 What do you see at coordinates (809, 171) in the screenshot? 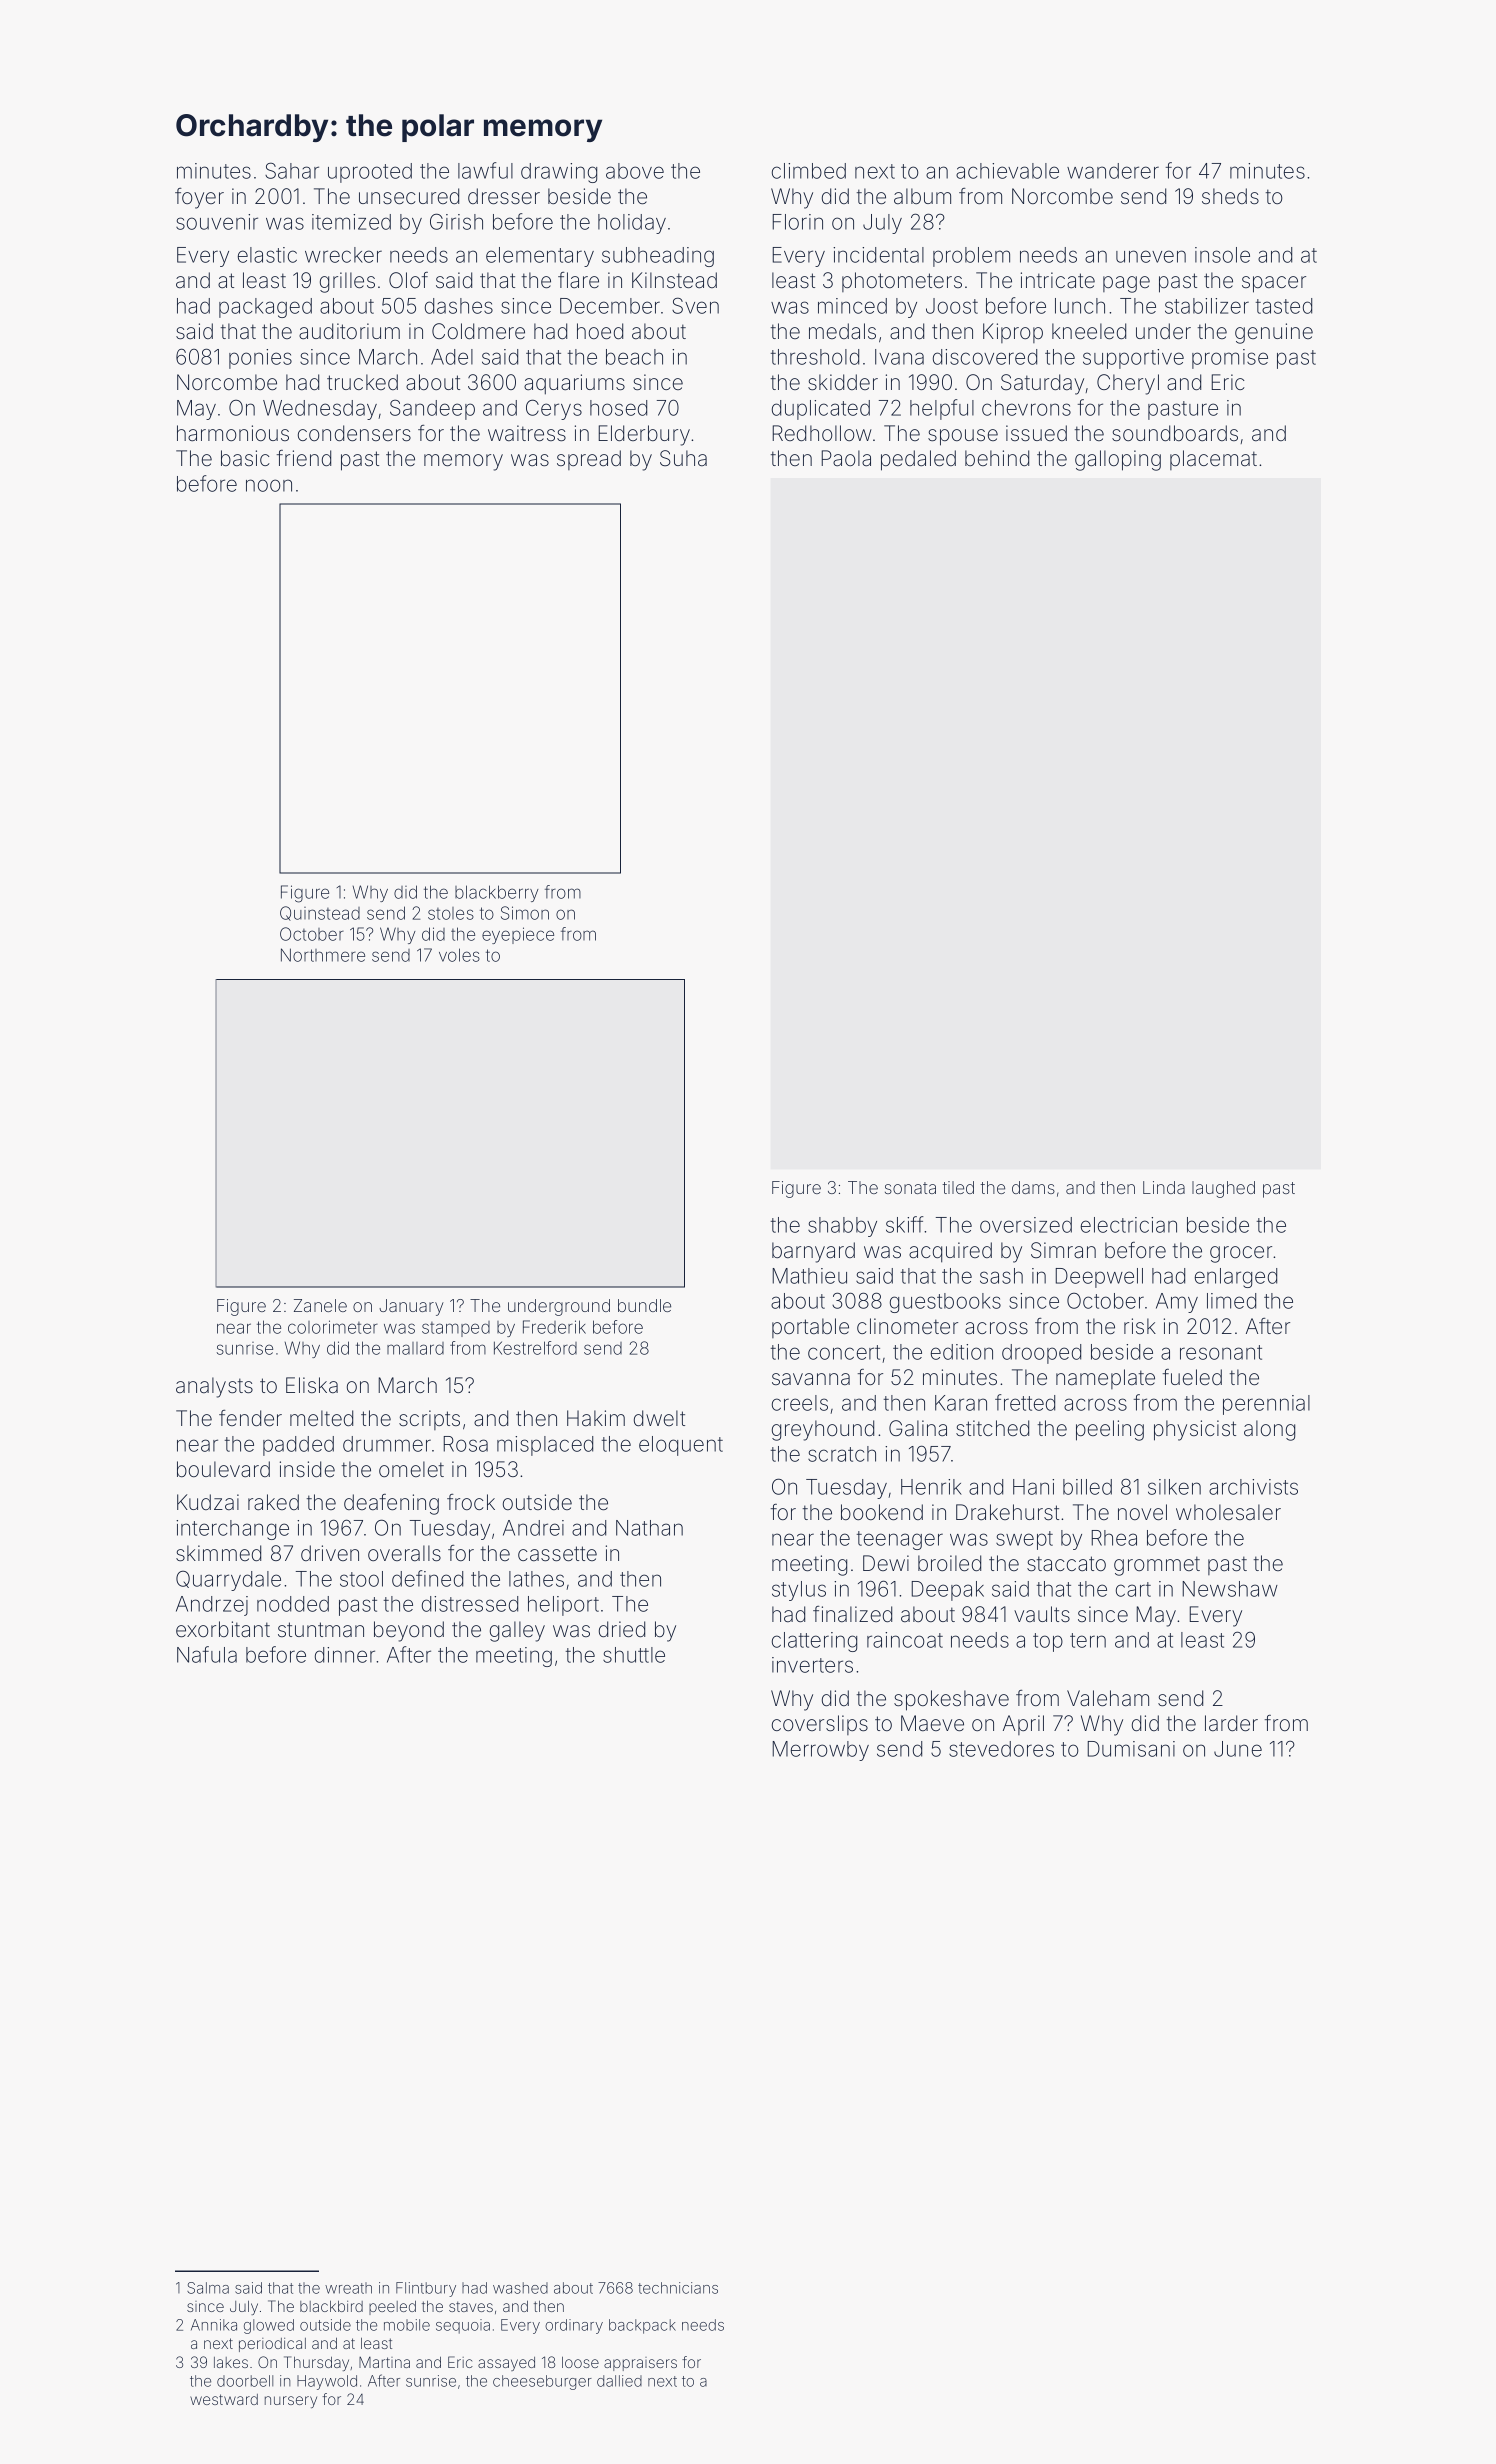
I see `climbed` at bounding box center [809, 171].
